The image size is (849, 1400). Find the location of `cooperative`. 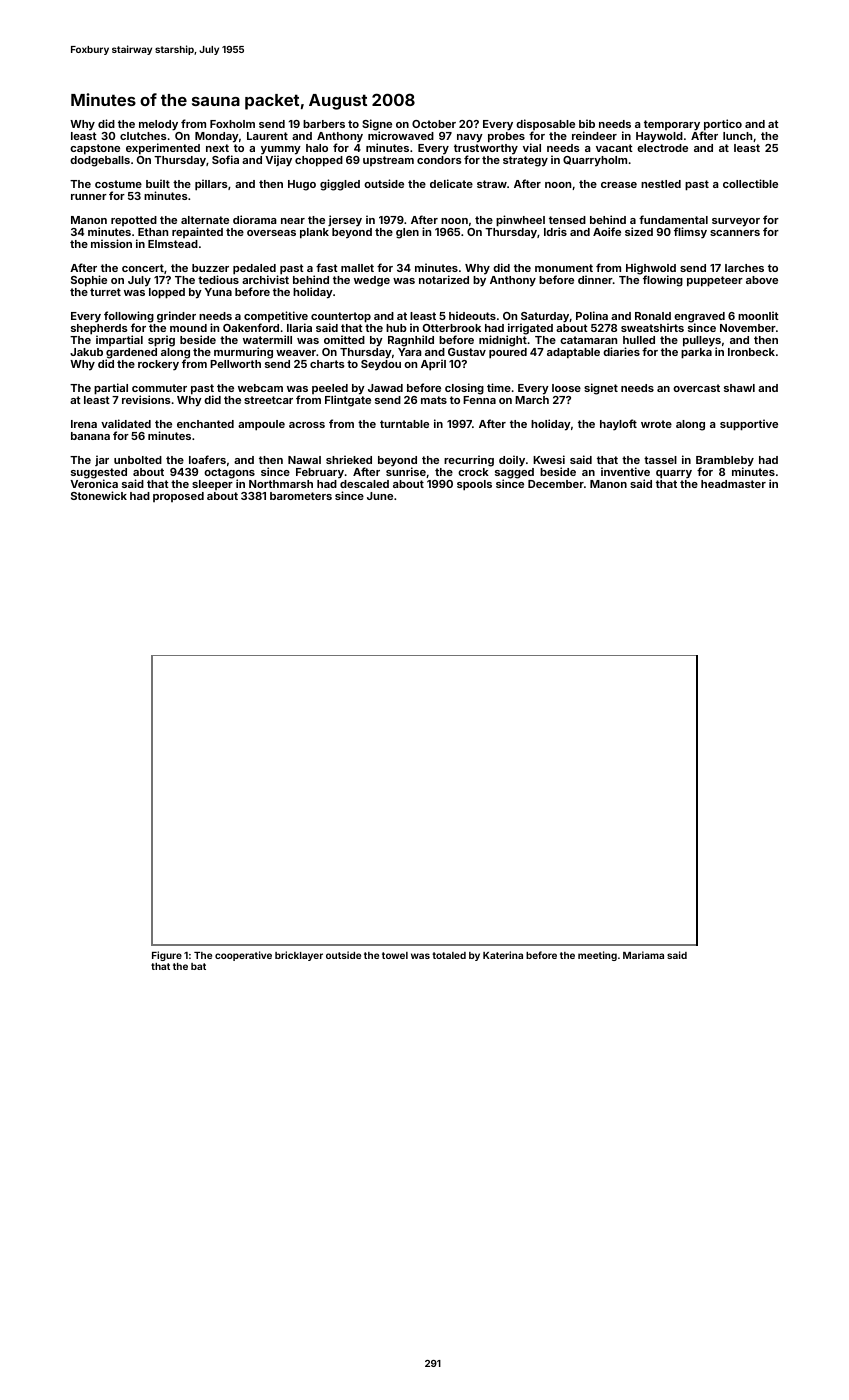

cooperative is located at coordinates (243, 956).
